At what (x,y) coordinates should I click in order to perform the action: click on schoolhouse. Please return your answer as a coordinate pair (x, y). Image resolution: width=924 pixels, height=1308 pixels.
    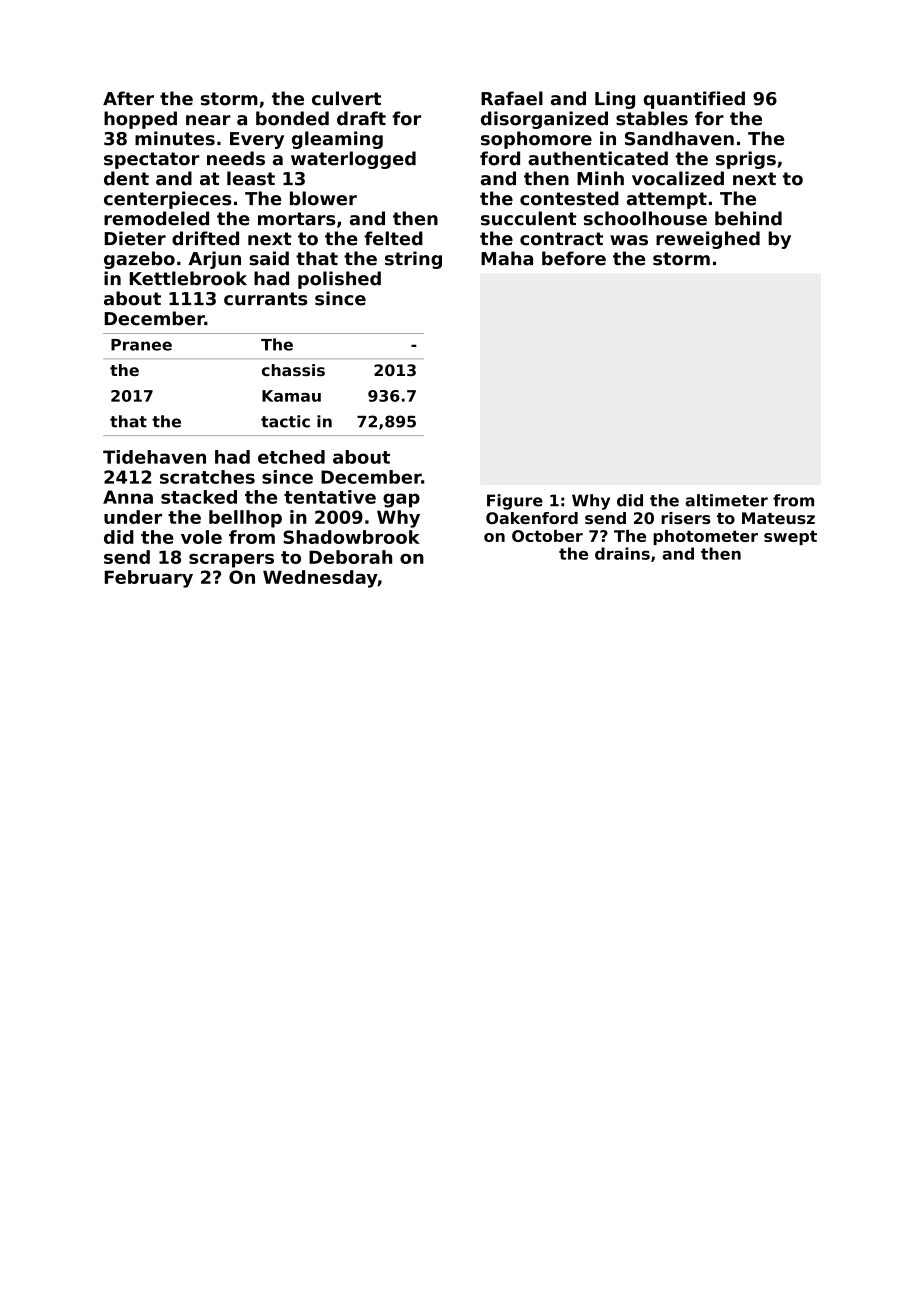
    Looking at the image, I should click on (645, 218).
